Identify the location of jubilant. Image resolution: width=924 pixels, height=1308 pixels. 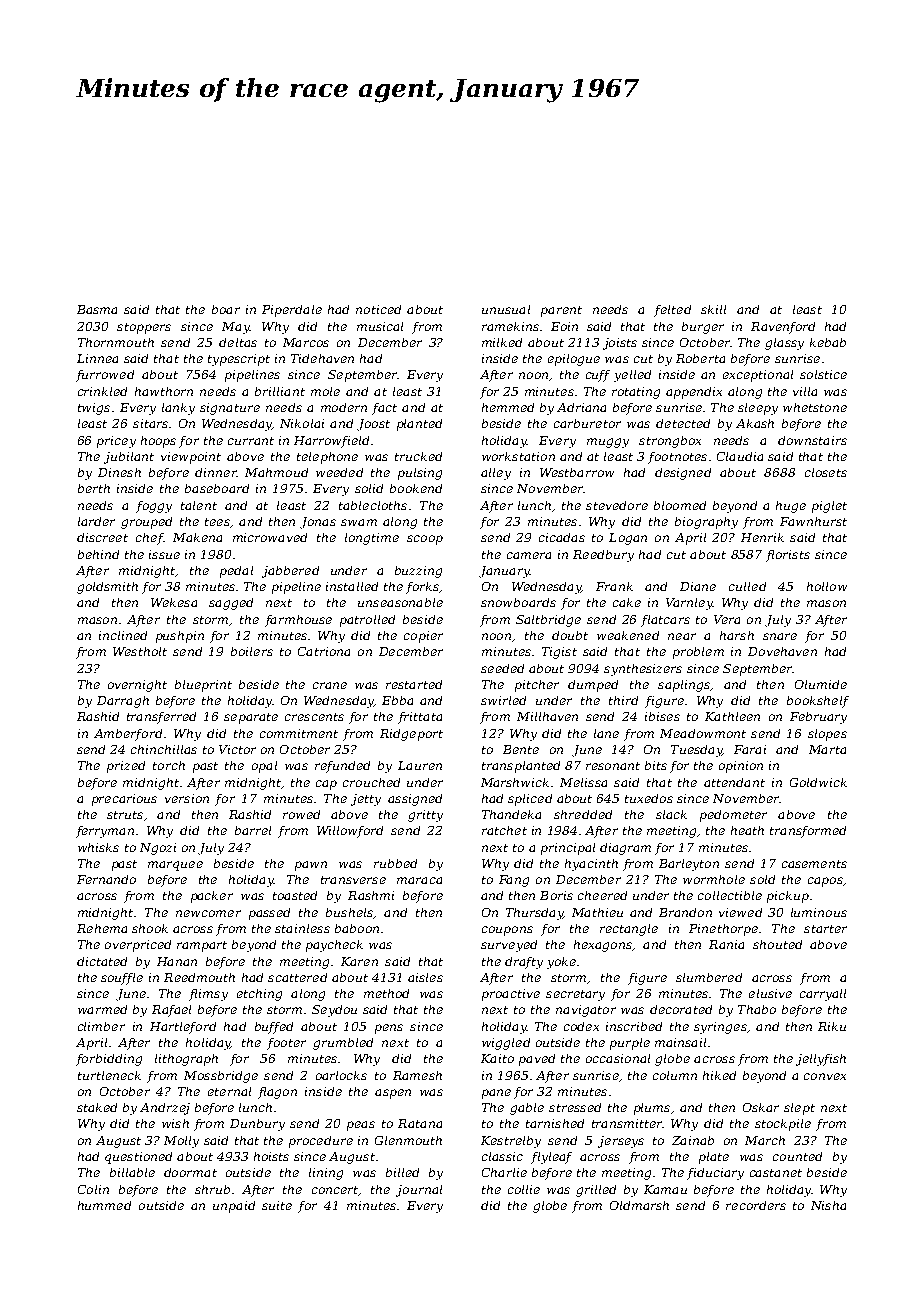
(129, 458).
